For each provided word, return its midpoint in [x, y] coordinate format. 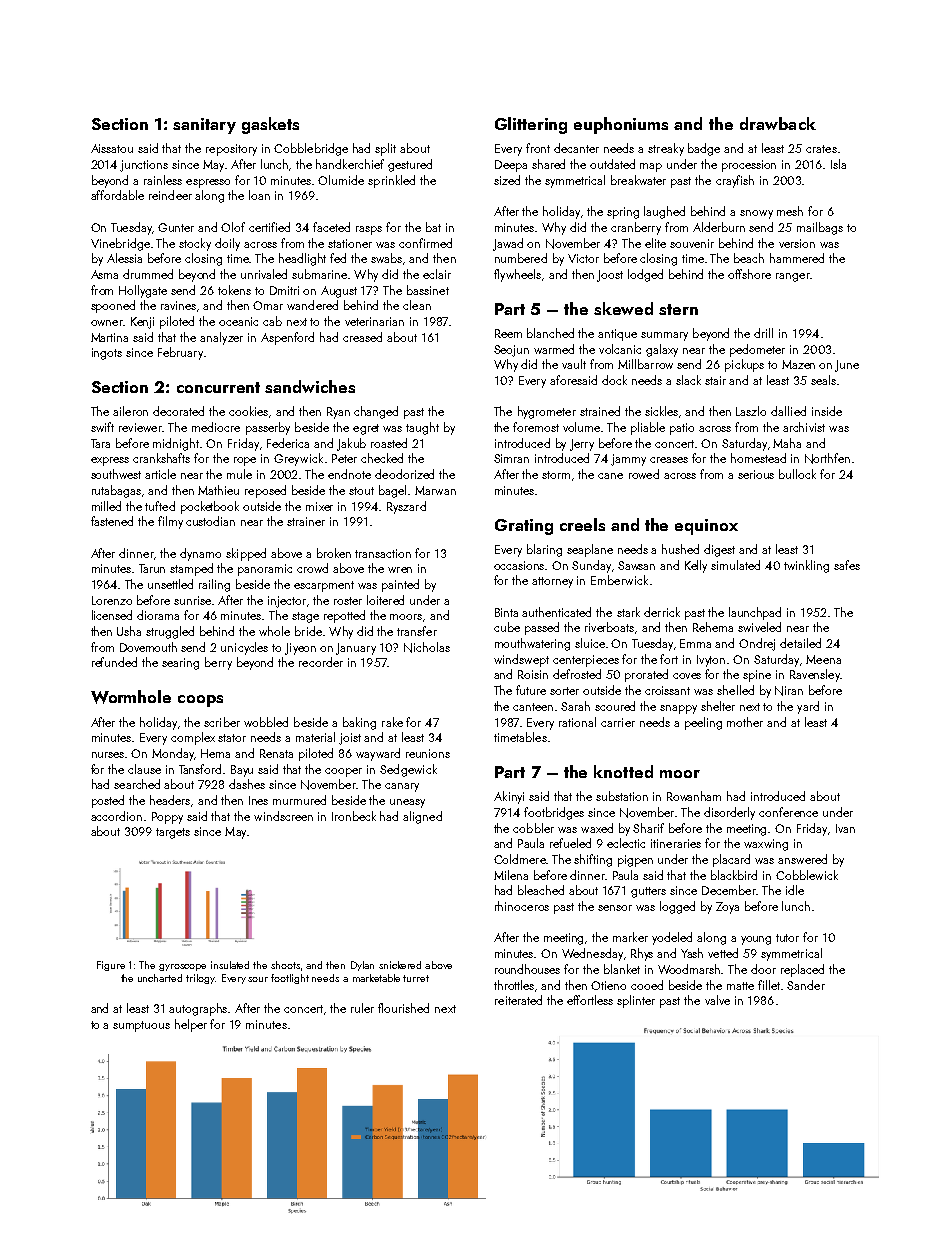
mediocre [216, 427]
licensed [112, 615]
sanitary [204, 126]
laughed [664, 212]
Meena [823, 659]
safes [847, 565]
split [385, 149]
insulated [230, 965]
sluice [590, 643]
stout [361, 491]
